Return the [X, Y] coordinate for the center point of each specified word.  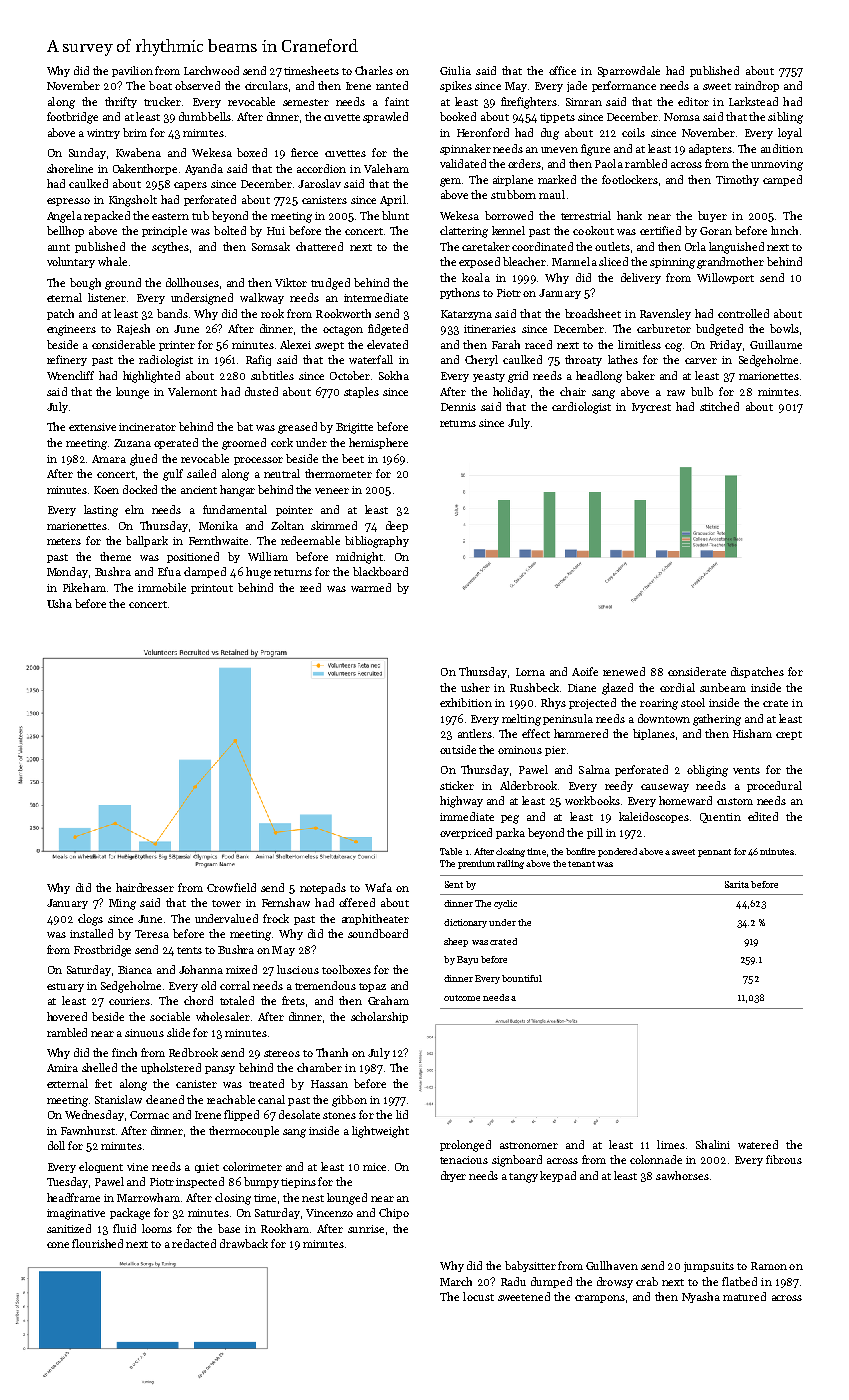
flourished [97, 1243]
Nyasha [701, 1297]
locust [478, 1296]
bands [172, 313]
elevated [387, 344]
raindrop [757, 86]
